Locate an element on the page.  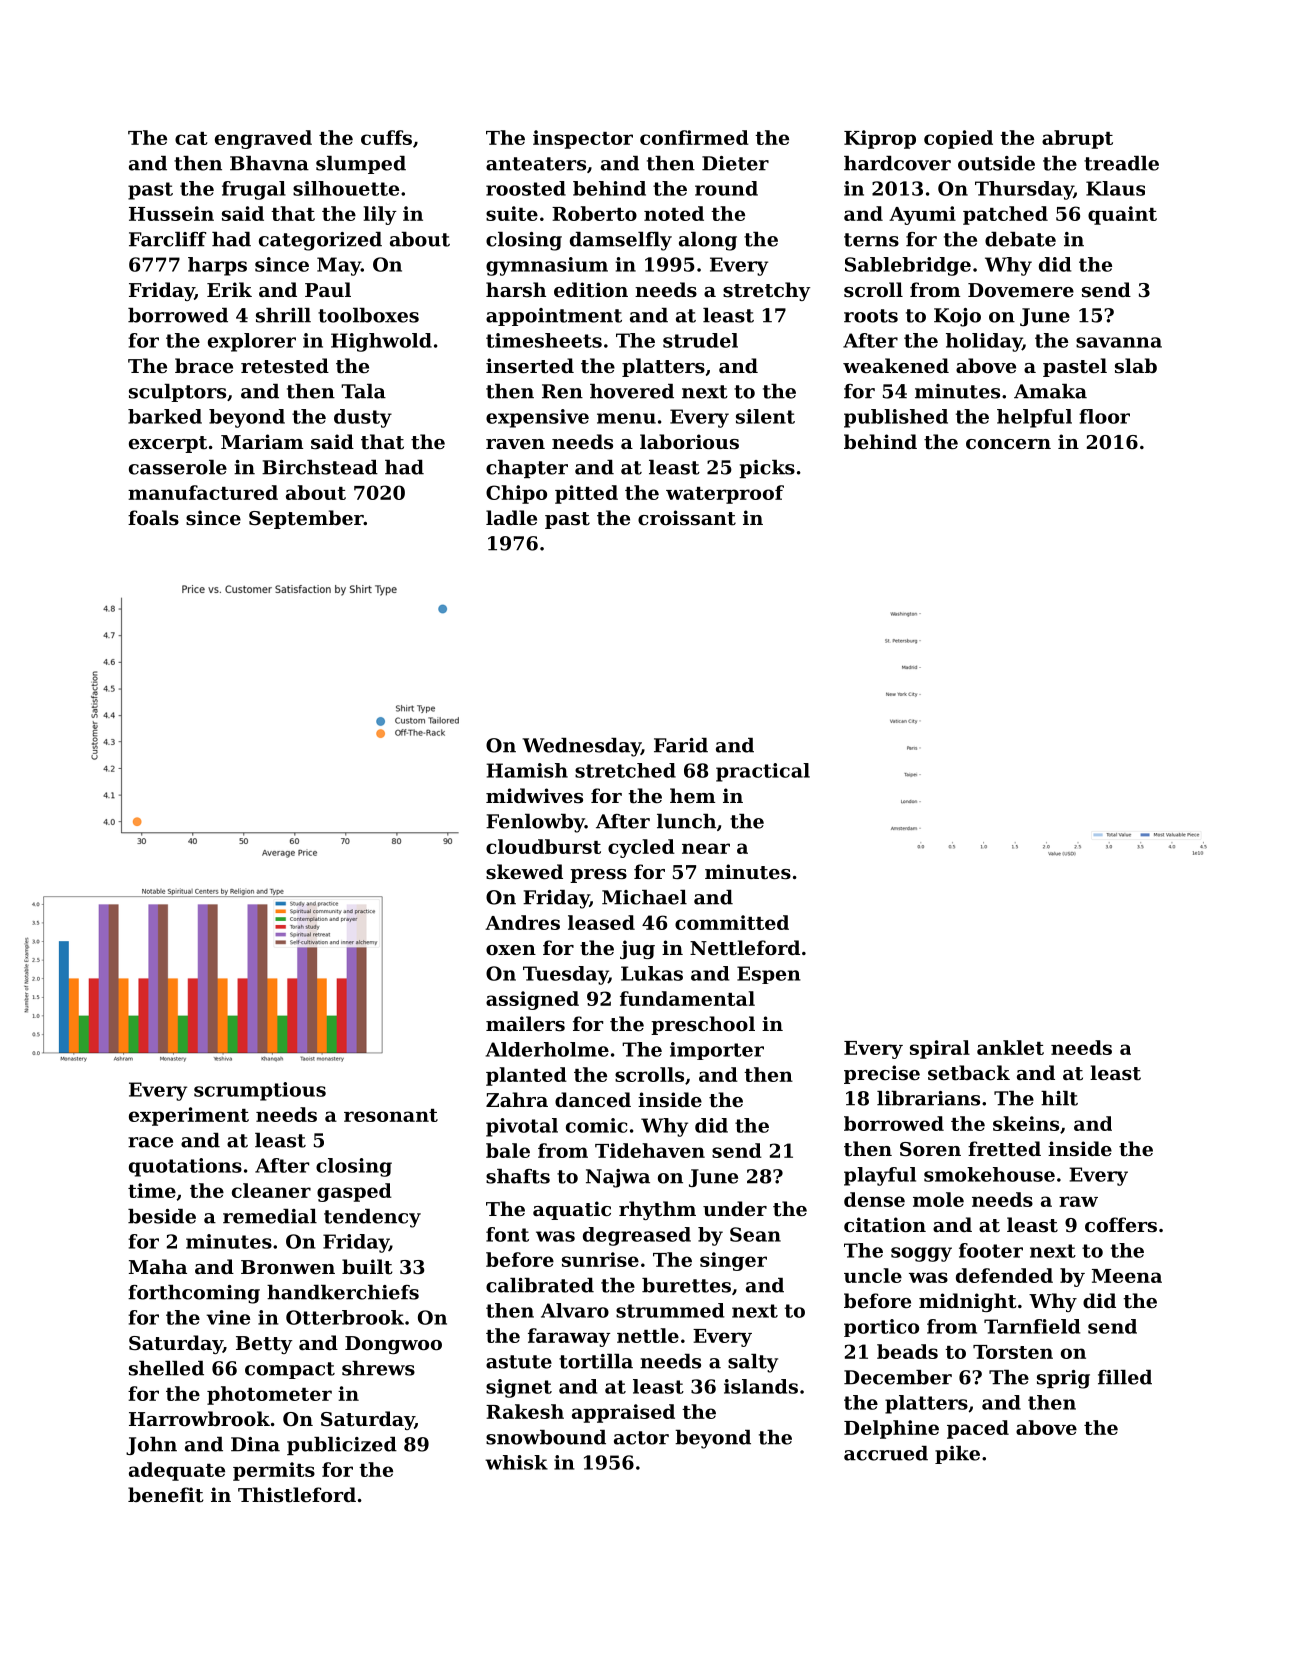
pitted is located at coordinates (586, 494).
